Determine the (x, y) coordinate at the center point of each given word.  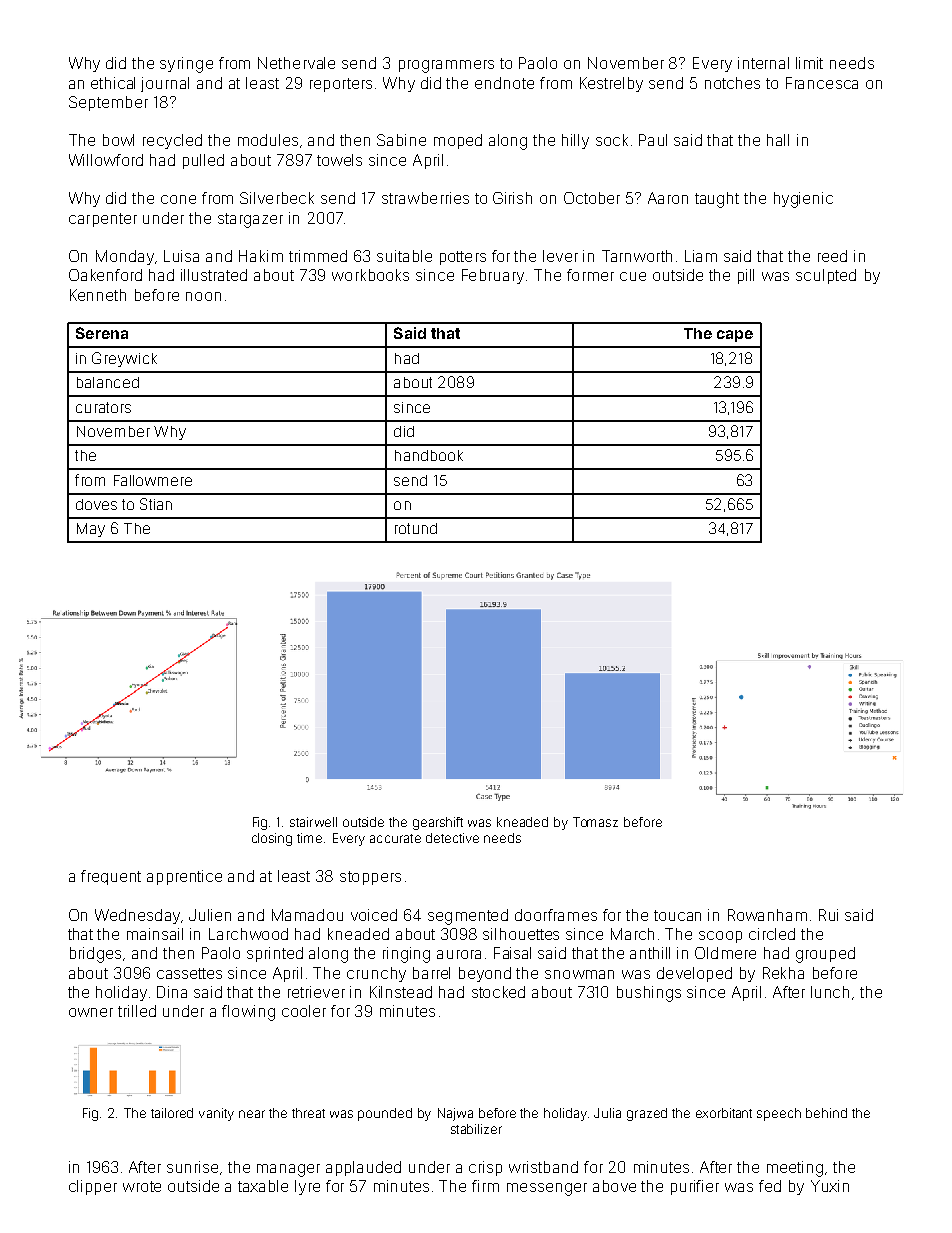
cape (735, 336)
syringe (186, 65)
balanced (108, 382)
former (590, 275)
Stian (156, 504)
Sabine (401, 140)
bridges (95, 955)
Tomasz (595, 822)
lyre (307, 1187)
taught (717, 200)
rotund (416, 528)
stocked (498, 992)
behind (826, 1113)
